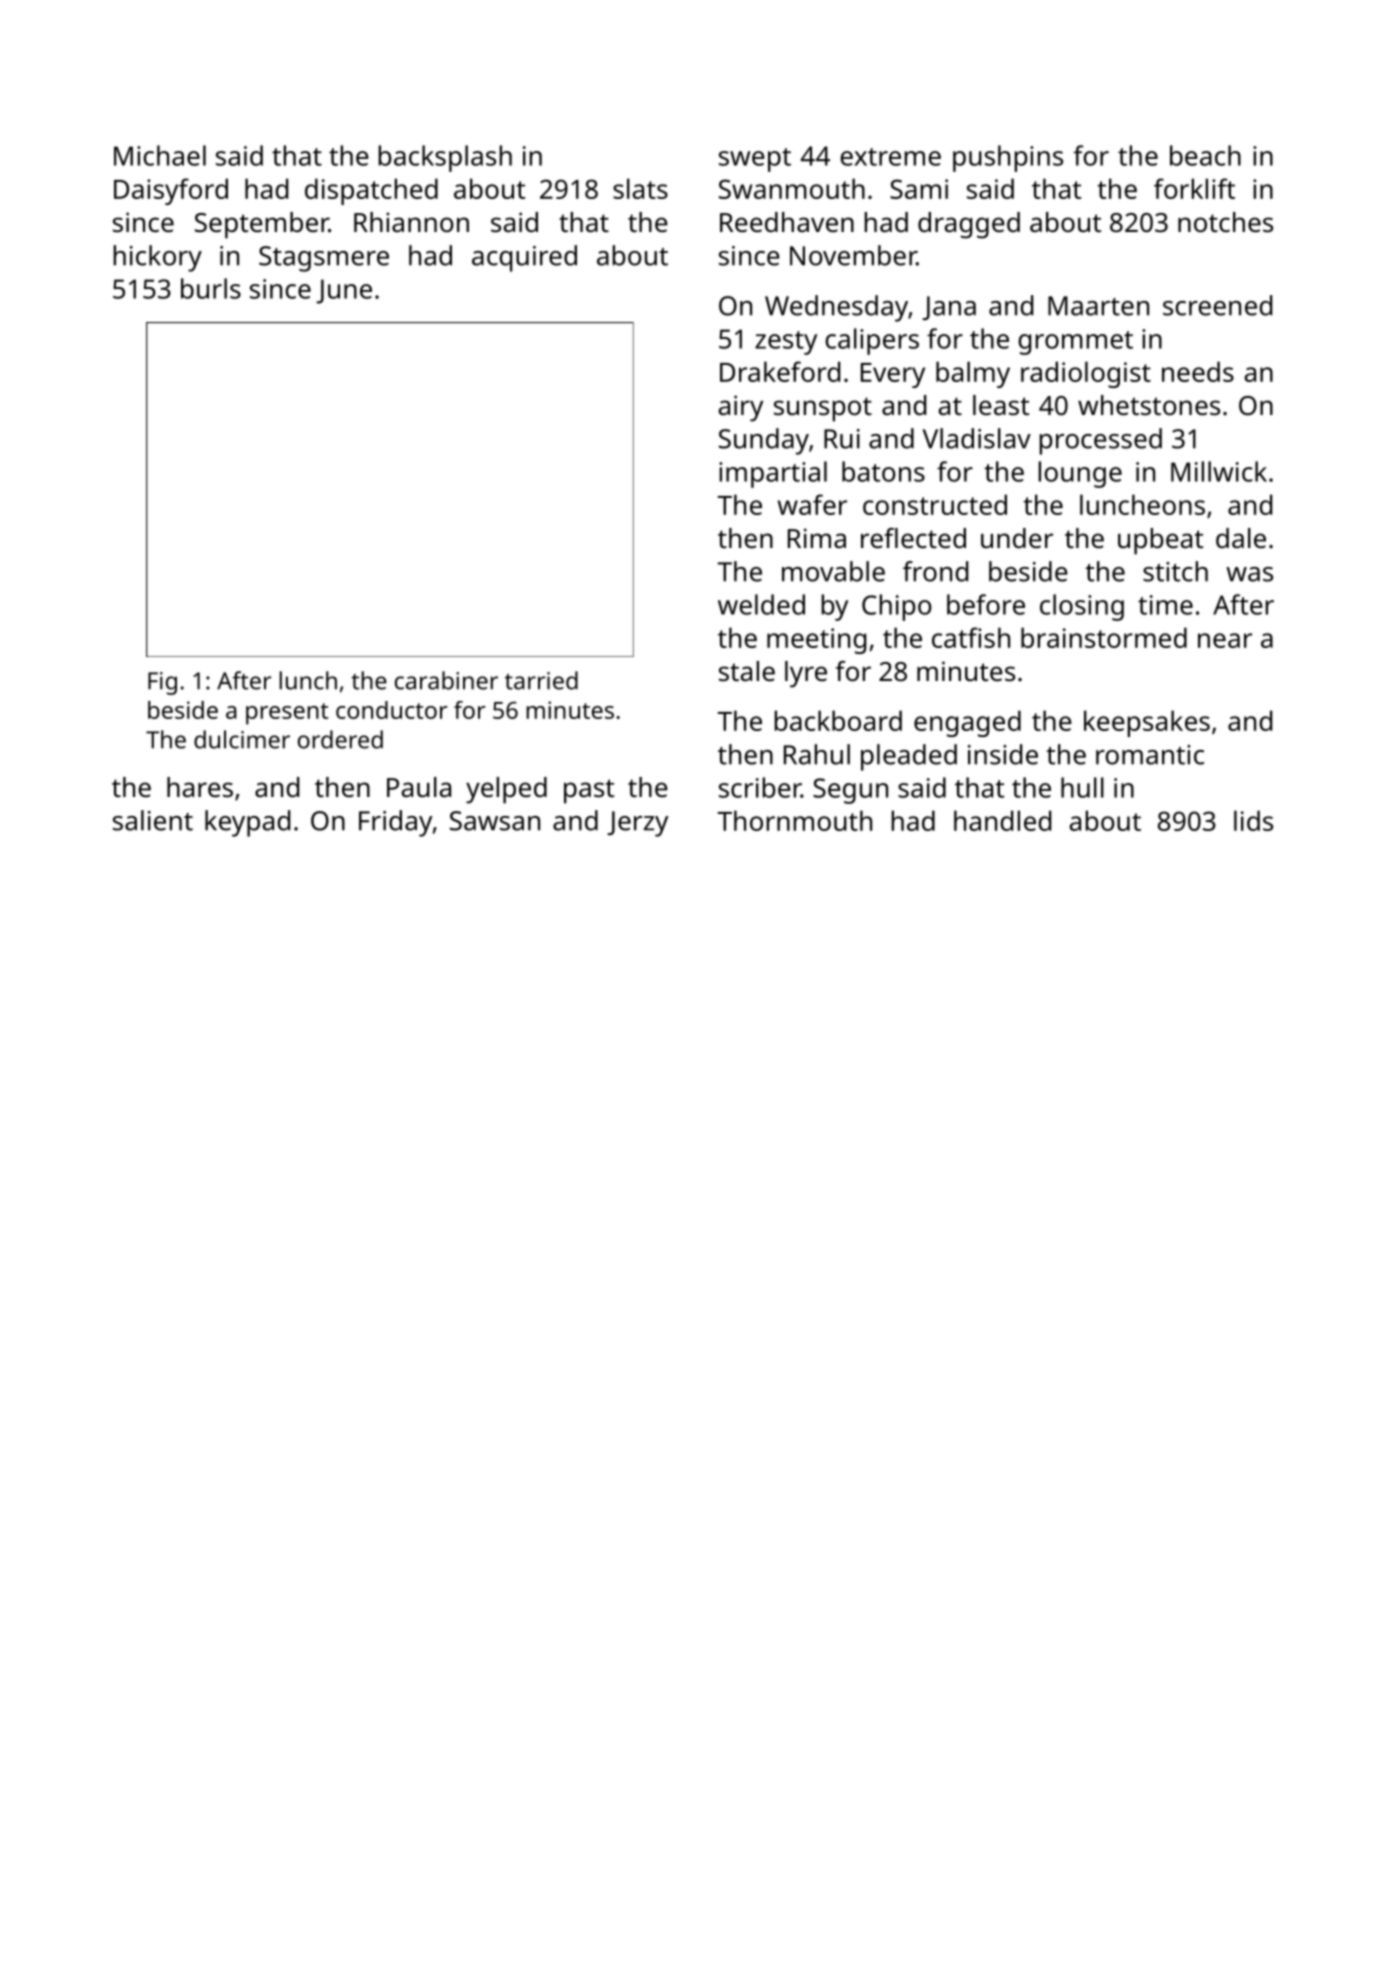 Image resolution: width=1386 pixels, height=1969 pixels. What do you see at coordinates (153, 820) in the screenshot?
I see `salient` at bounding box center [153, 820].
